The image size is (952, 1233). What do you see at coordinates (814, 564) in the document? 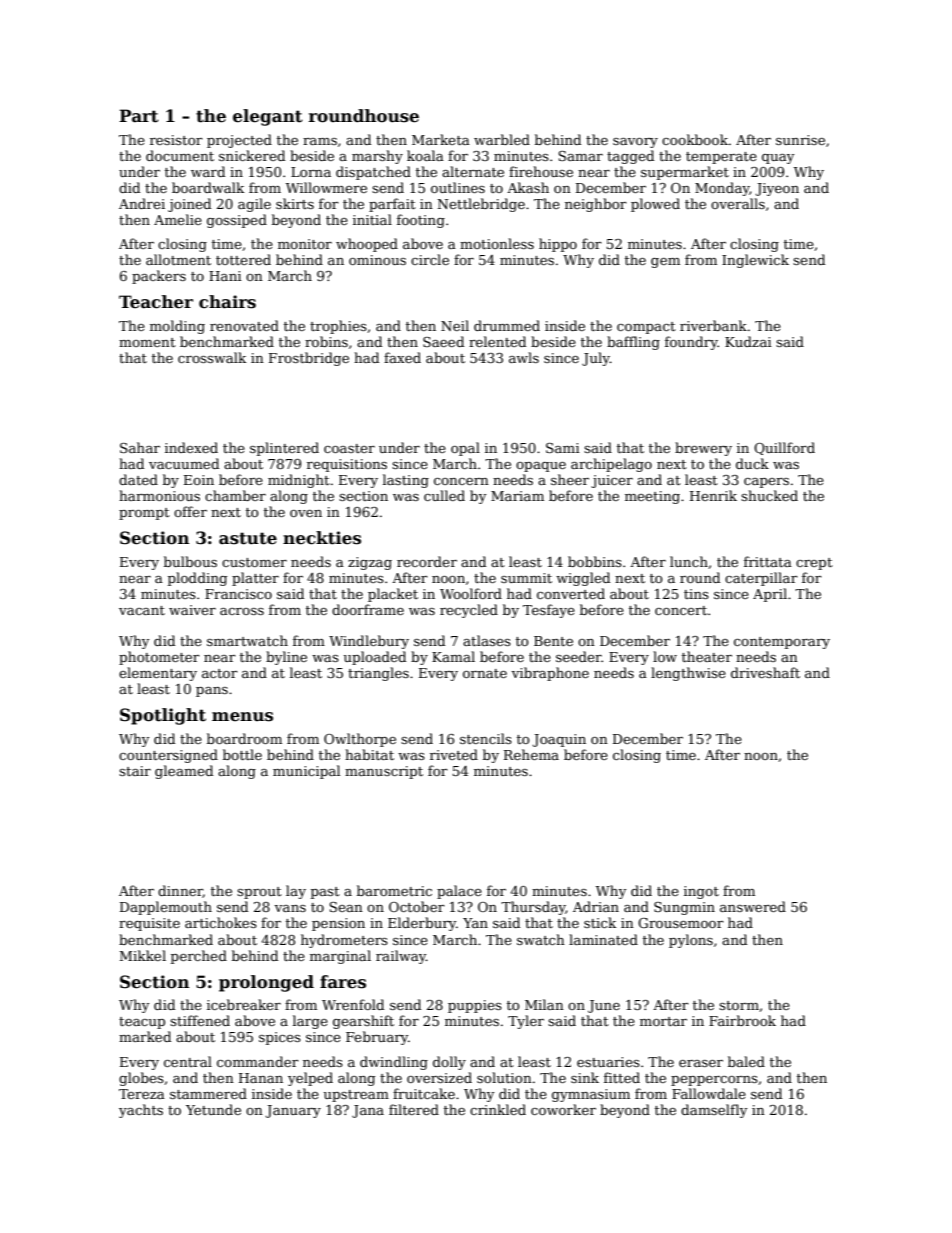
I see `crept` at bounding box center [814, 564].
